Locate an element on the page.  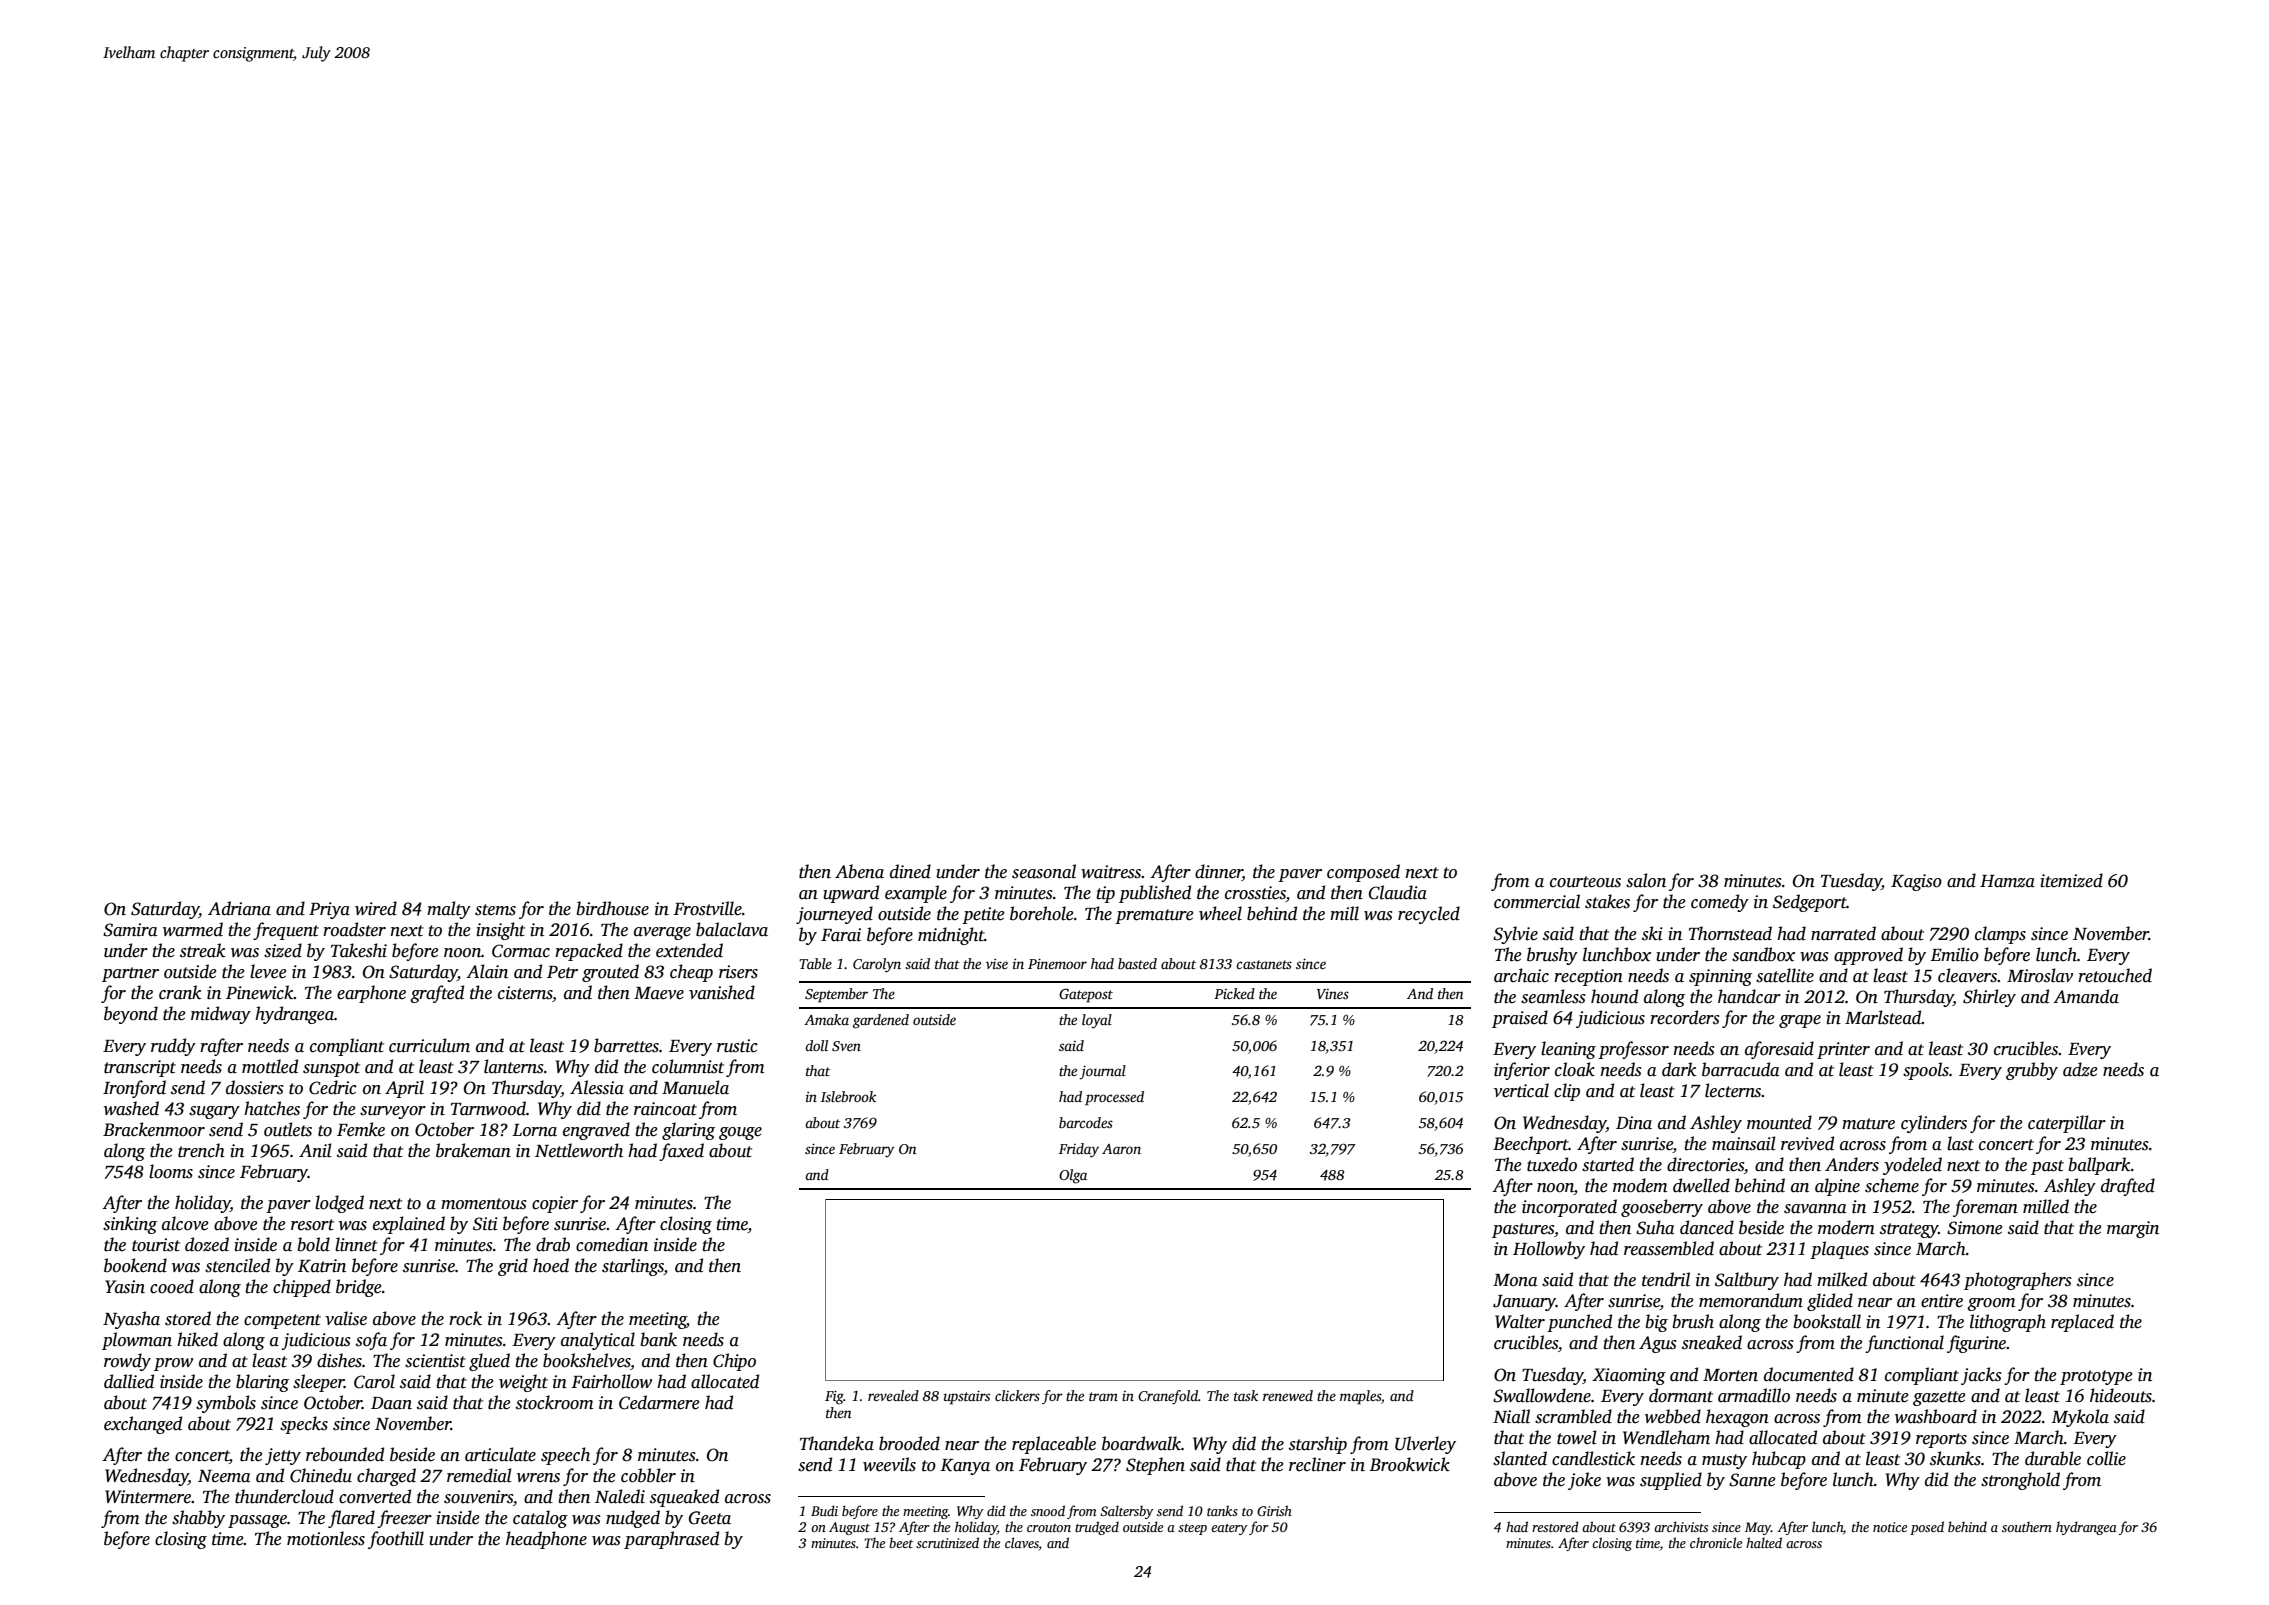
headphone is located at coordinates (546, 1540).
